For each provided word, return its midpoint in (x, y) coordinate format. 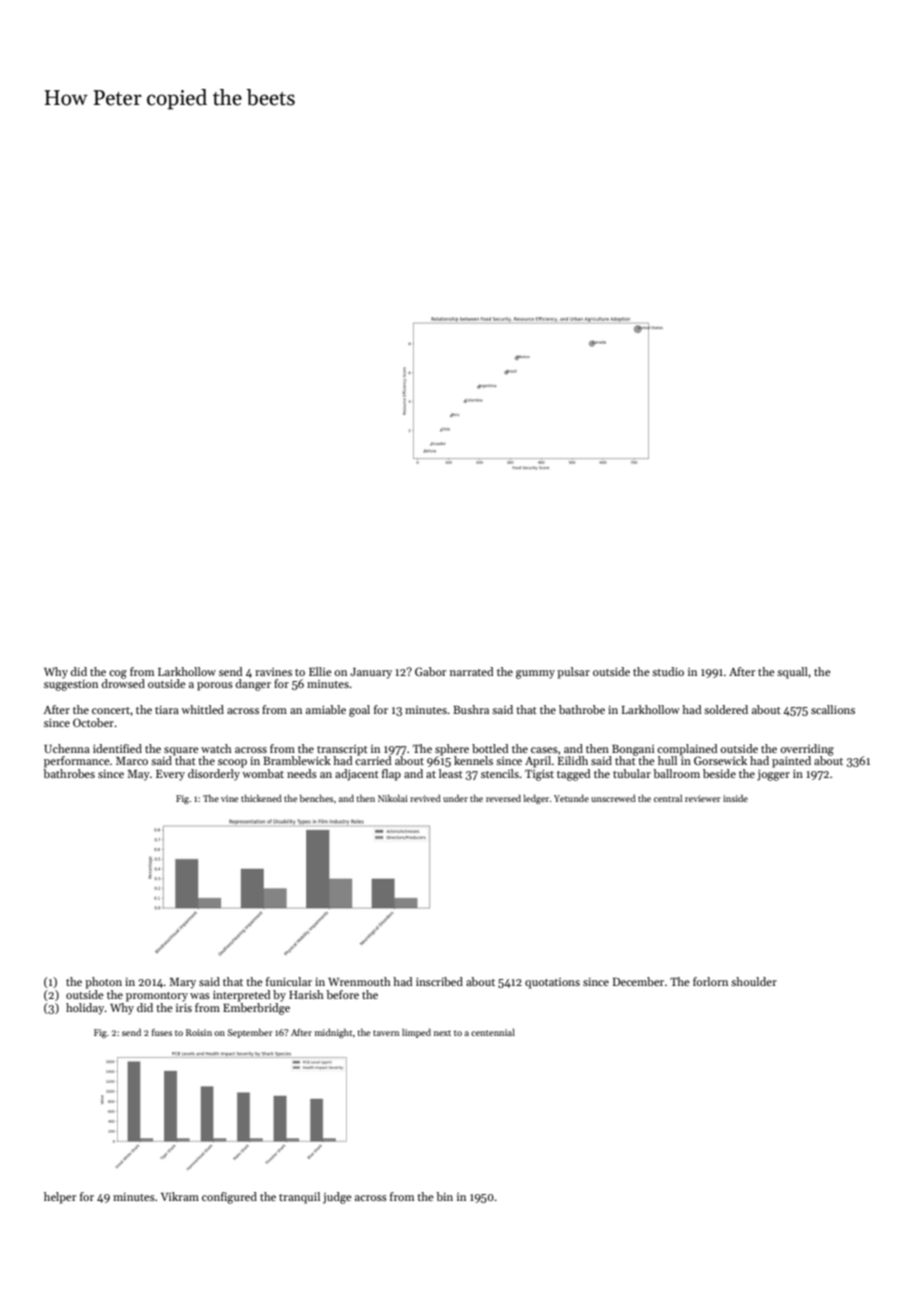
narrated (472, 671)
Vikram (180, 1196)
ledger (536, 799)
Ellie (320, 671)
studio (668, 671)
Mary (182, 983)
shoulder (754, 981)
